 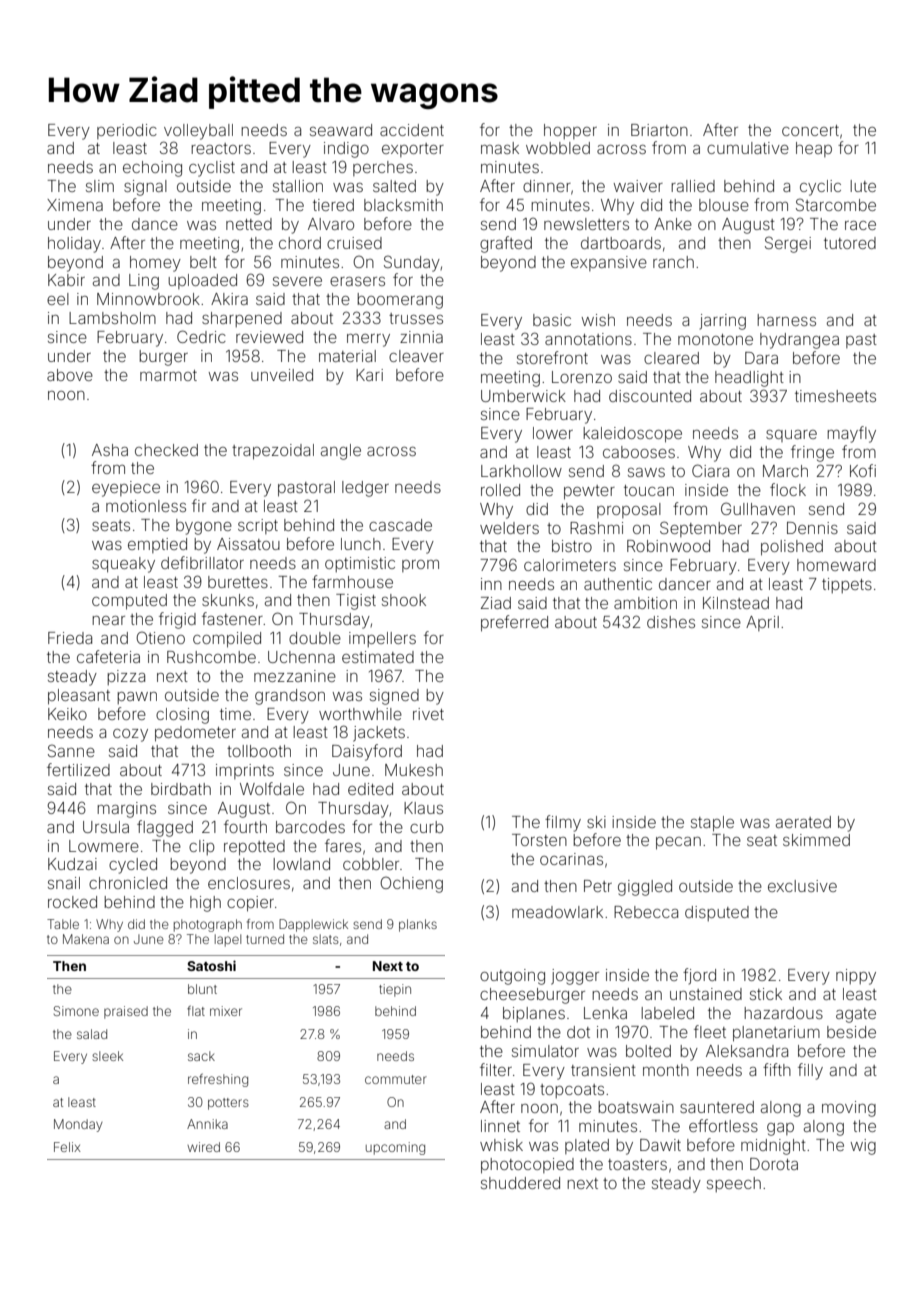 What do you see at coordinates (850, 243) in the image?
I see `tutored` at bounding box center [850, 243].
